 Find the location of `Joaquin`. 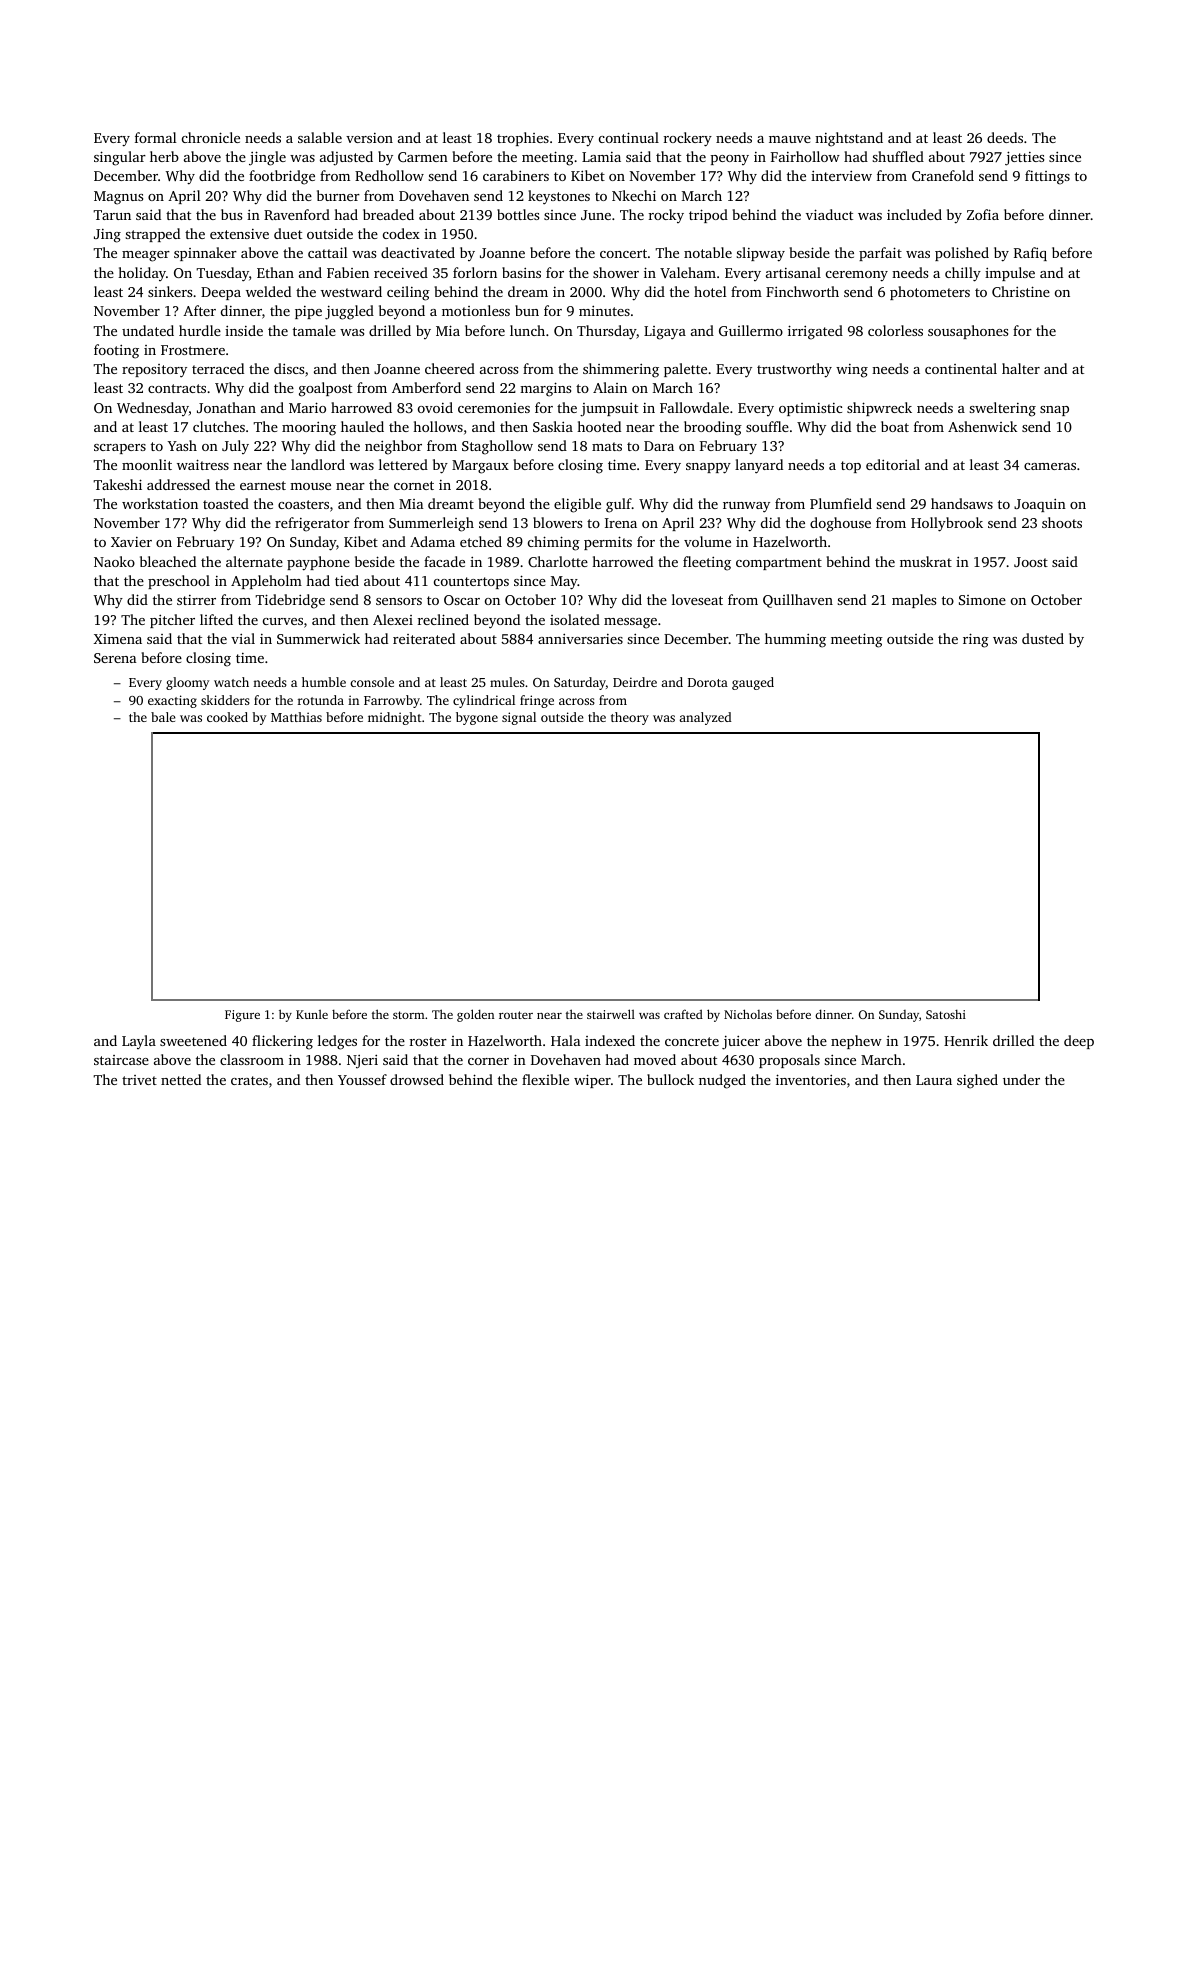

Joaquin is located at coordinates (1040, 505).
